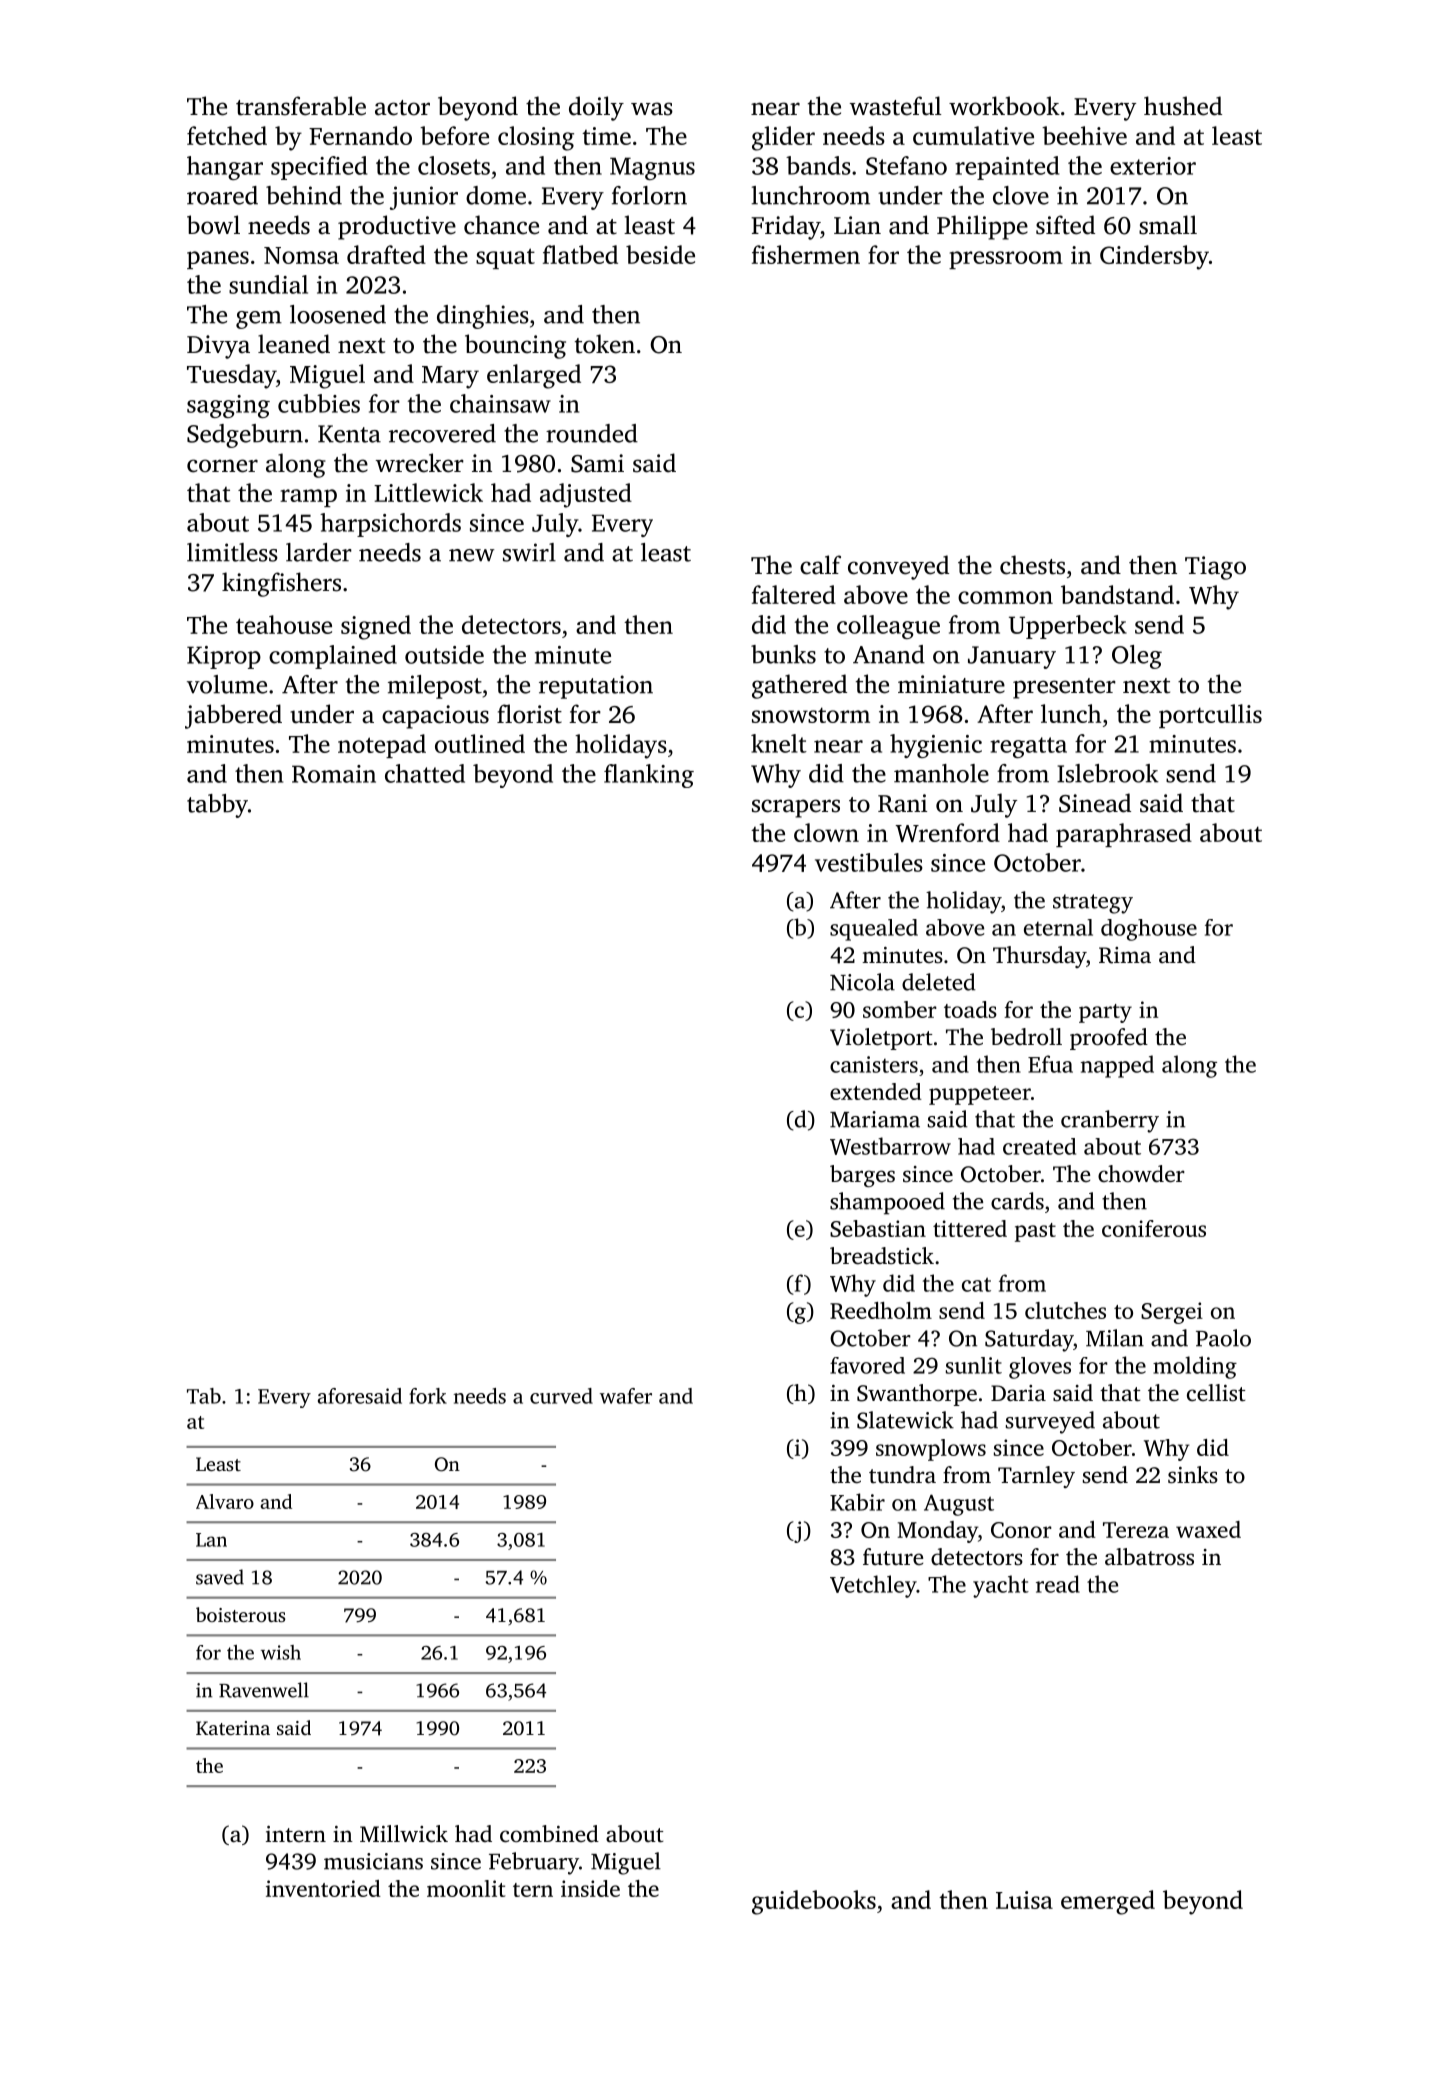  Describe the element at coordinates (428, 1396) in the document. I see `fork` at that location.
